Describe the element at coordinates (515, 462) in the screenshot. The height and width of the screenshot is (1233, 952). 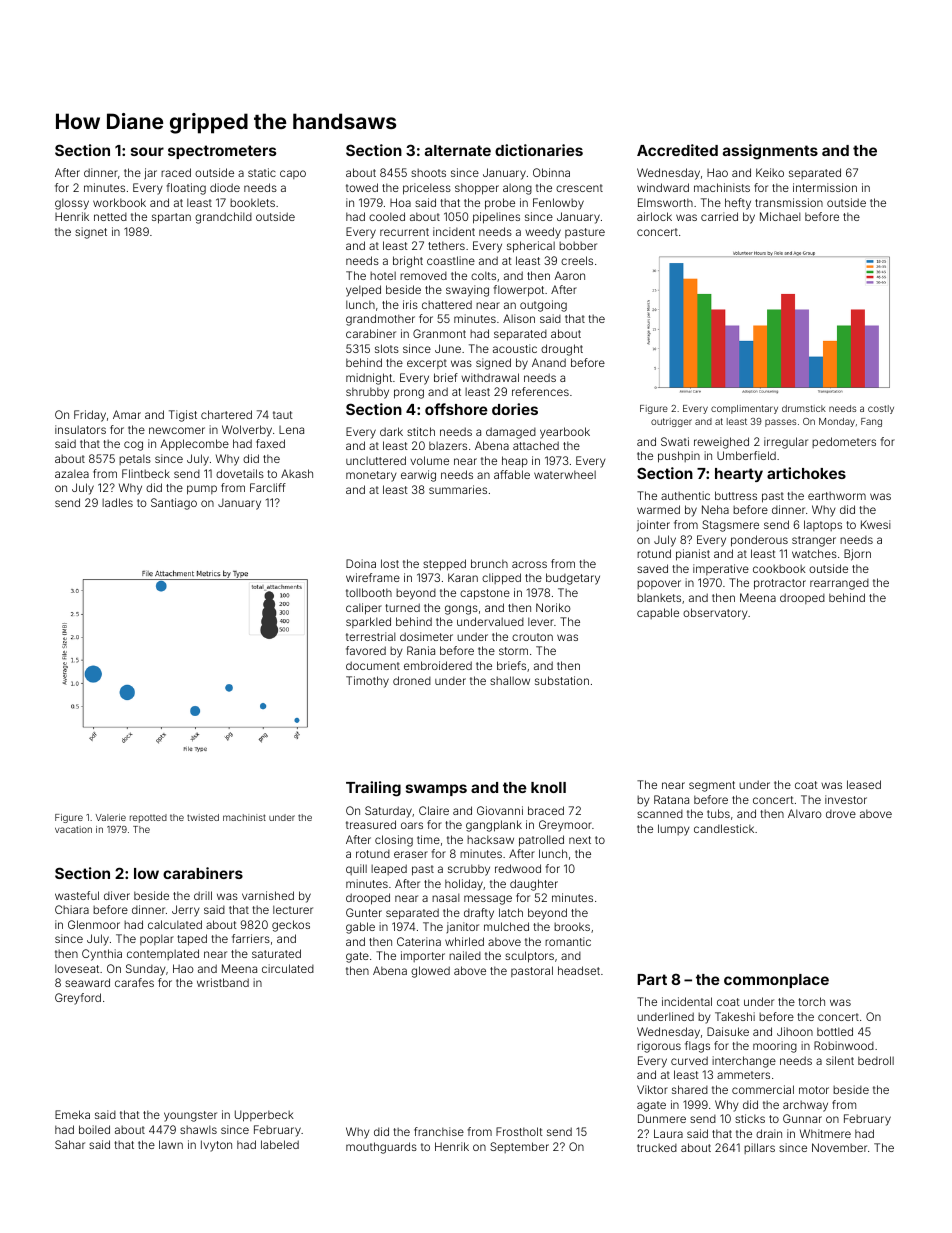
I see `heap` at that location.
